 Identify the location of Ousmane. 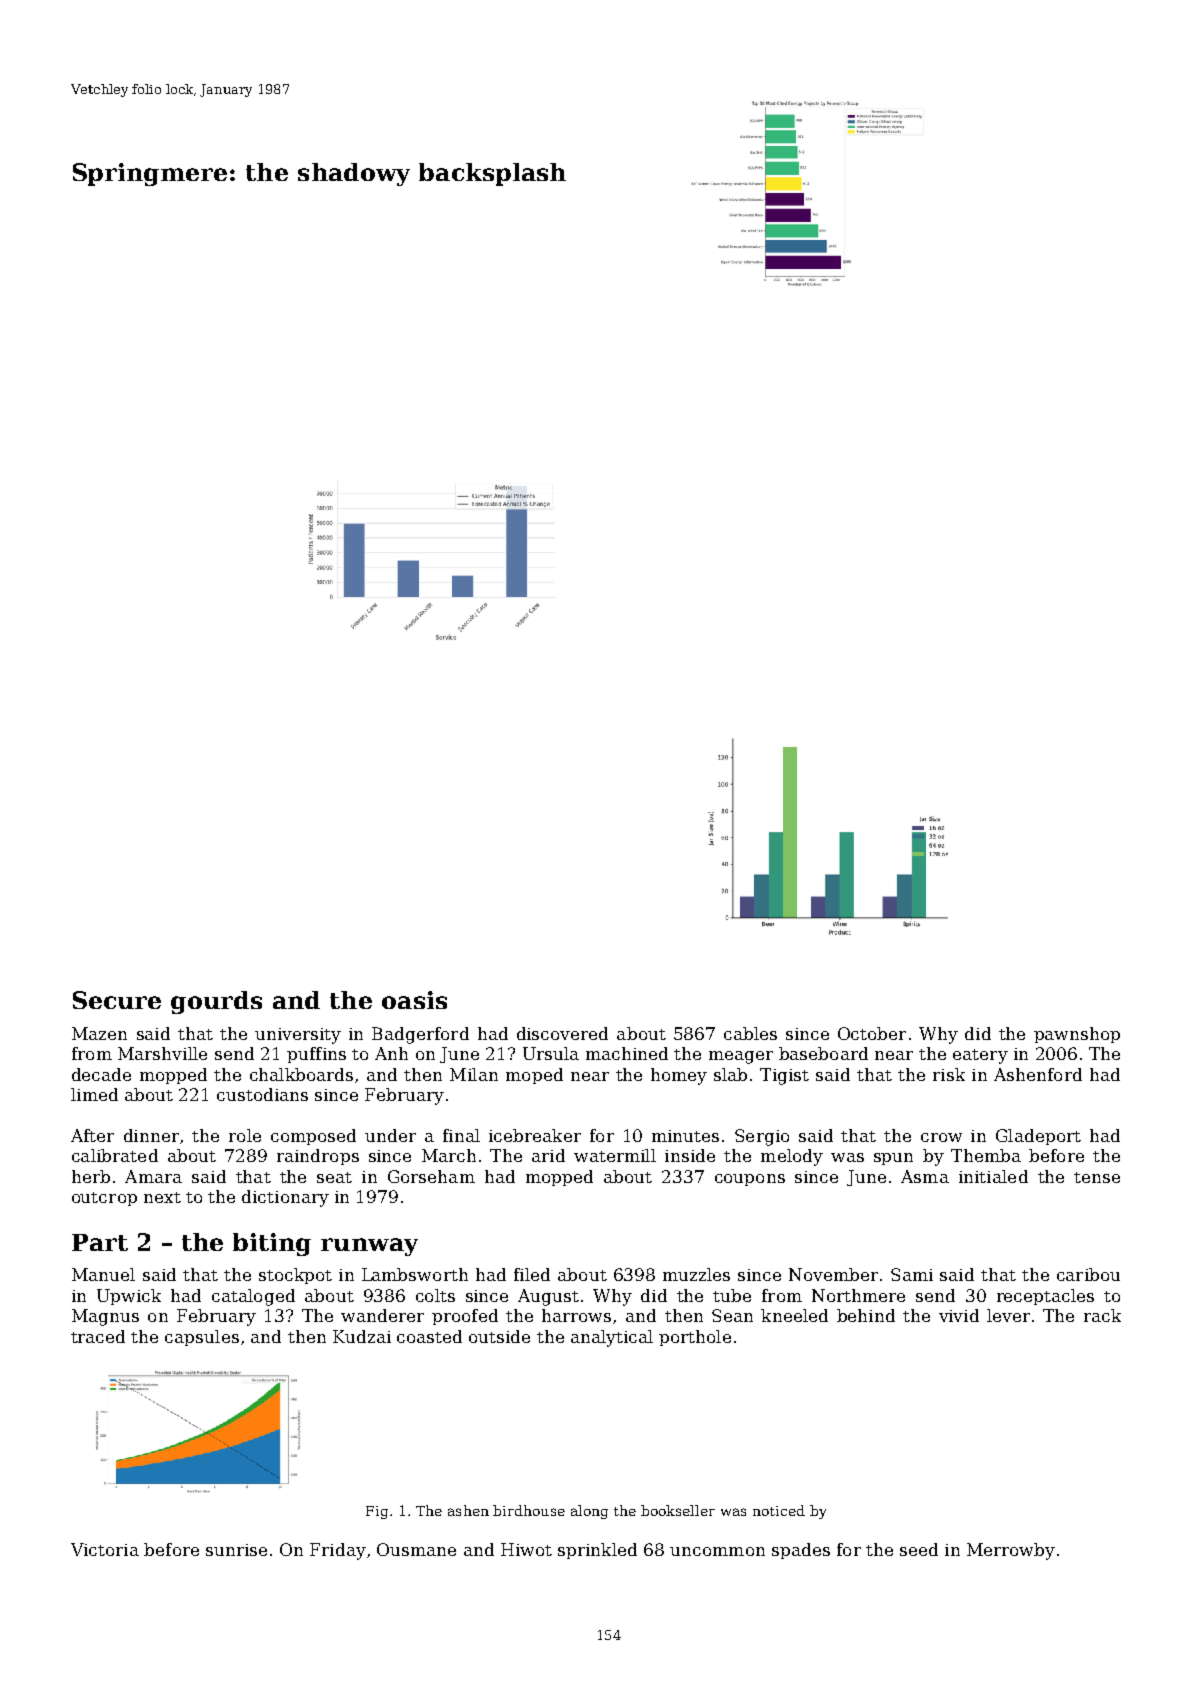
(416, 1549).
